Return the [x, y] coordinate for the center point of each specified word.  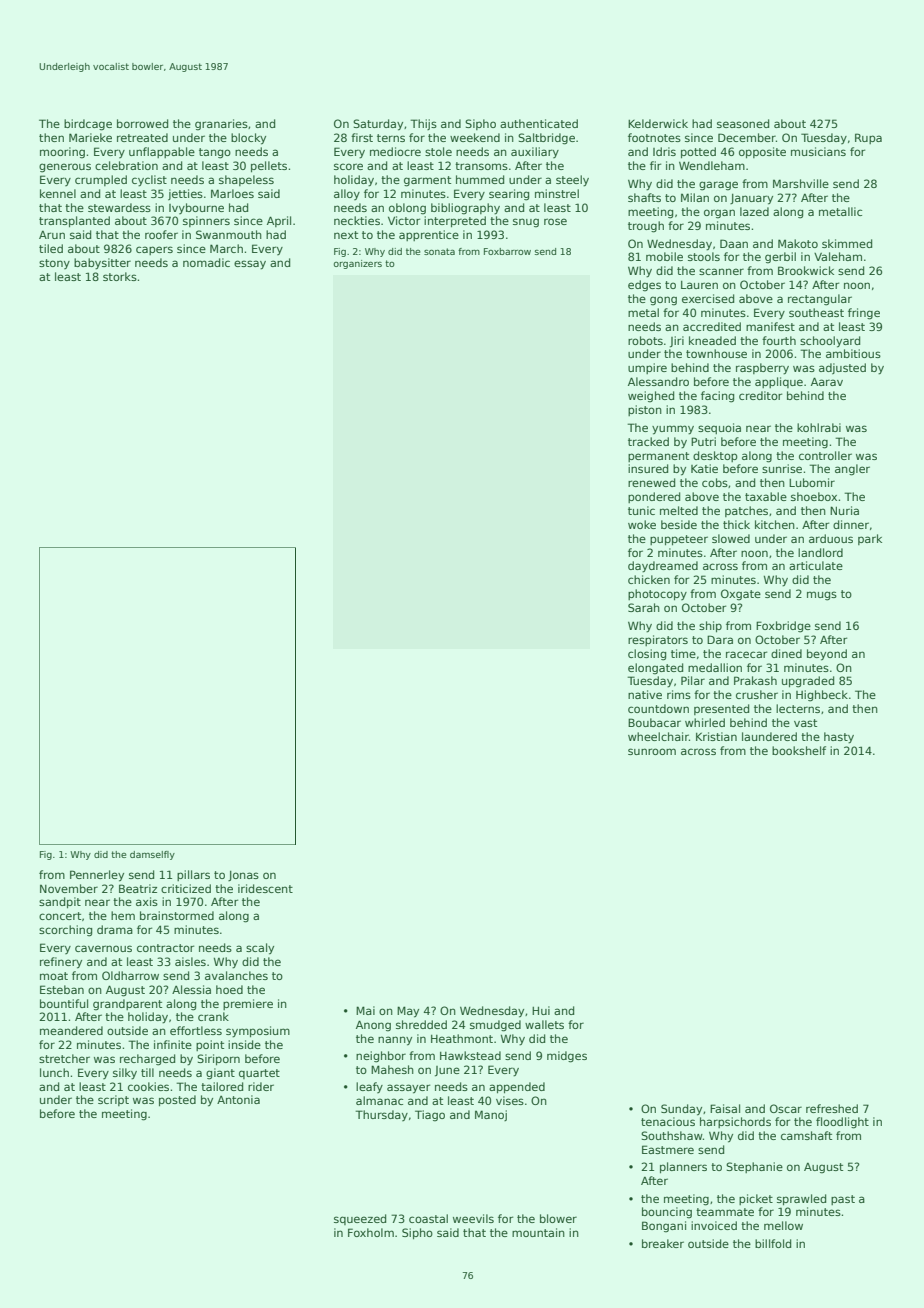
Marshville [801, 183]
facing [717, 397]
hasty [839, 738]
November [69, 888]
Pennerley [97, 876]
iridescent [265, 888]
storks [120, 276]
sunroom [652, 751]
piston [645, 410]
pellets [269, 166]
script [113, 1100]
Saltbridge [546, 139]
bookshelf [799, 750]
